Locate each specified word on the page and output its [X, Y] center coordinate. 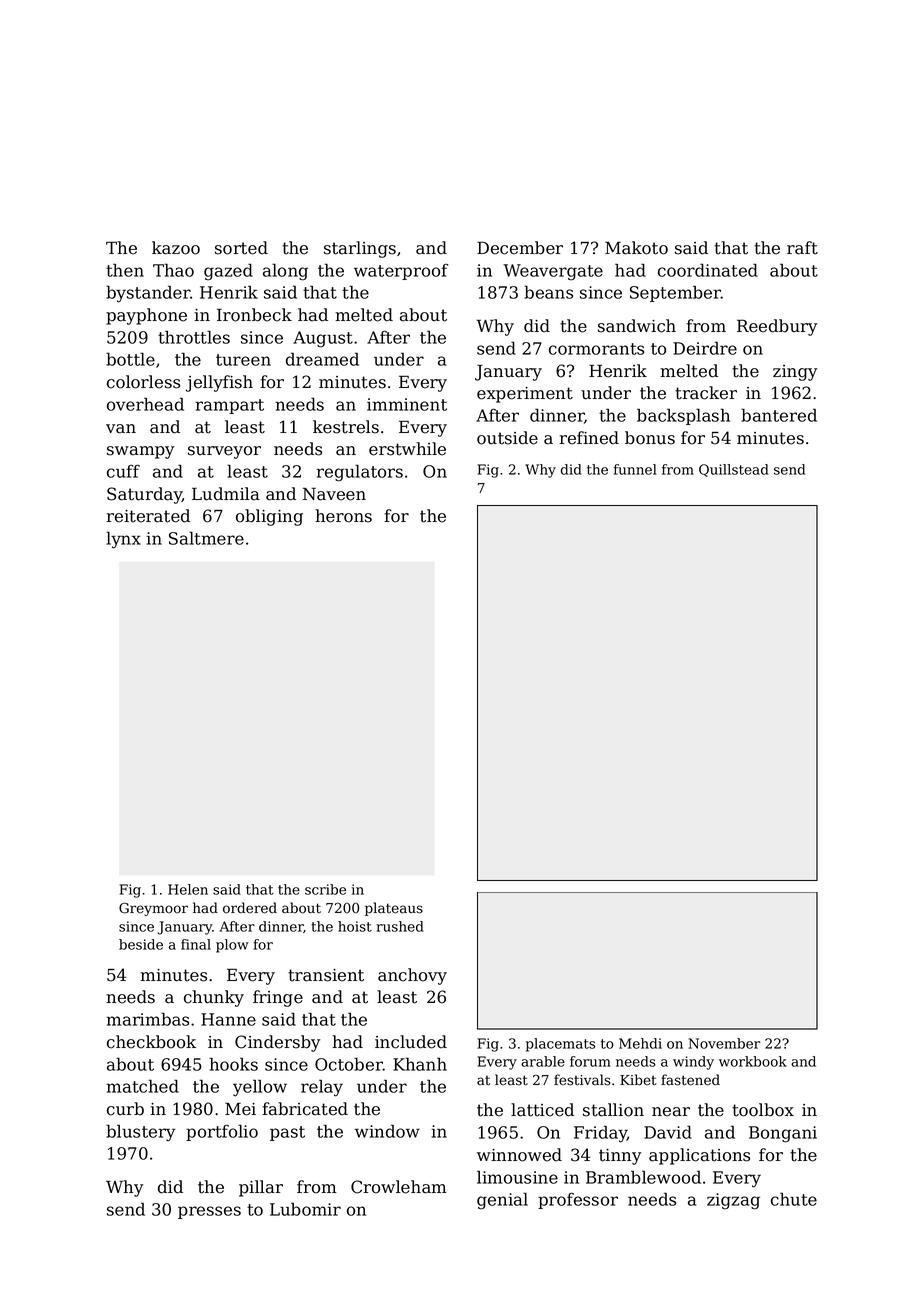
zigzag [733, 1201]
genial [502, 1201]
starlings [360, 249]
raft [802, 248]
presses [209, 1212]
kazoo [176, 248]
